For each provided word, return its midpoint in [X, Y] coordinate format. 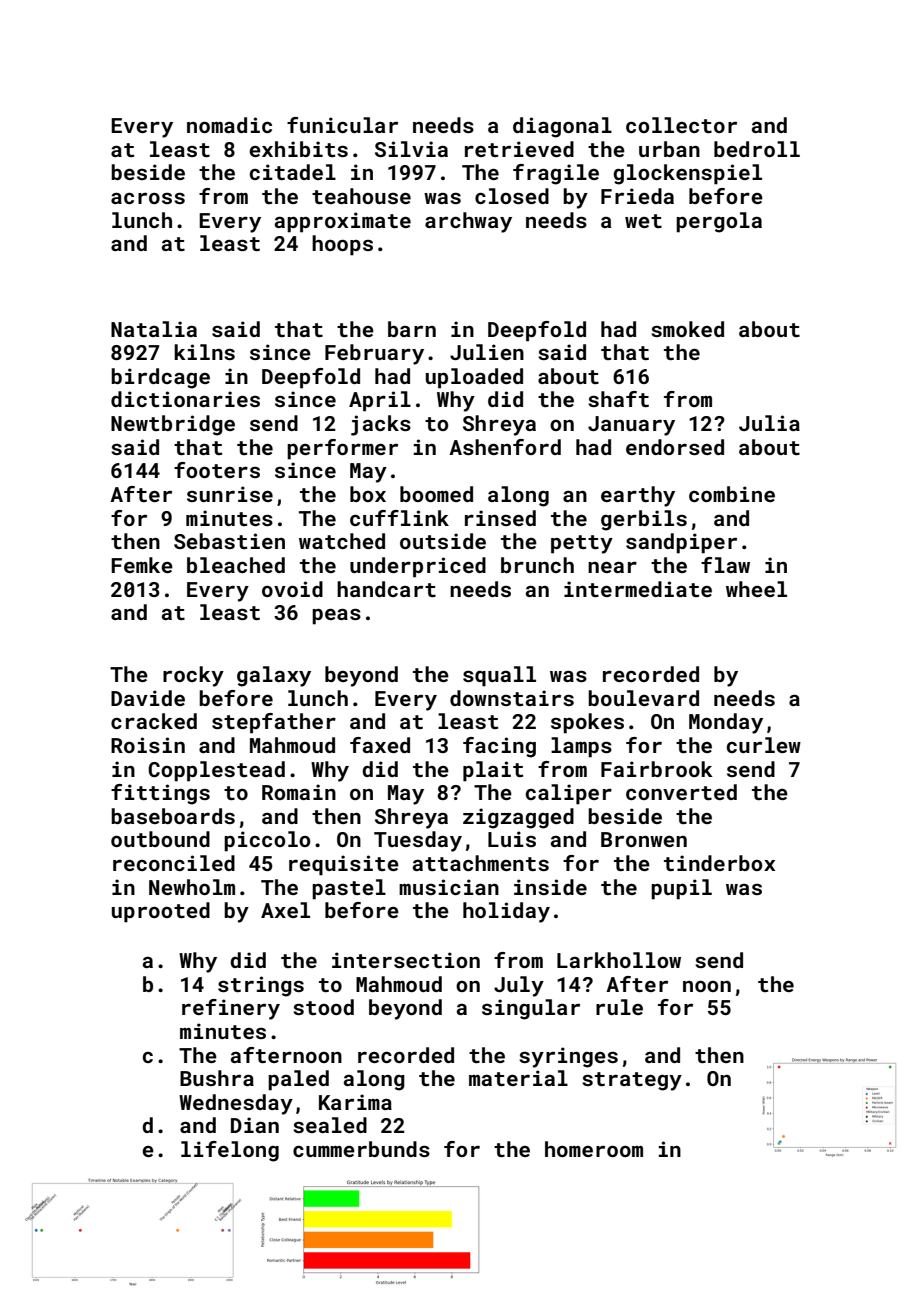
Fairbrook [657, 769]
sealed [330, 1125]
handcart [386, 589]
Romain [299, 792]
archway [468, 222]
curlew [764, 745]
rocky [193, 676]
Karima [355, 1102]
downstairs [512, 698]
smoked [687, 329]
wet [643, 221]
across [148, 198]
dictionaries [185, 399]
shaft [618, 399]
